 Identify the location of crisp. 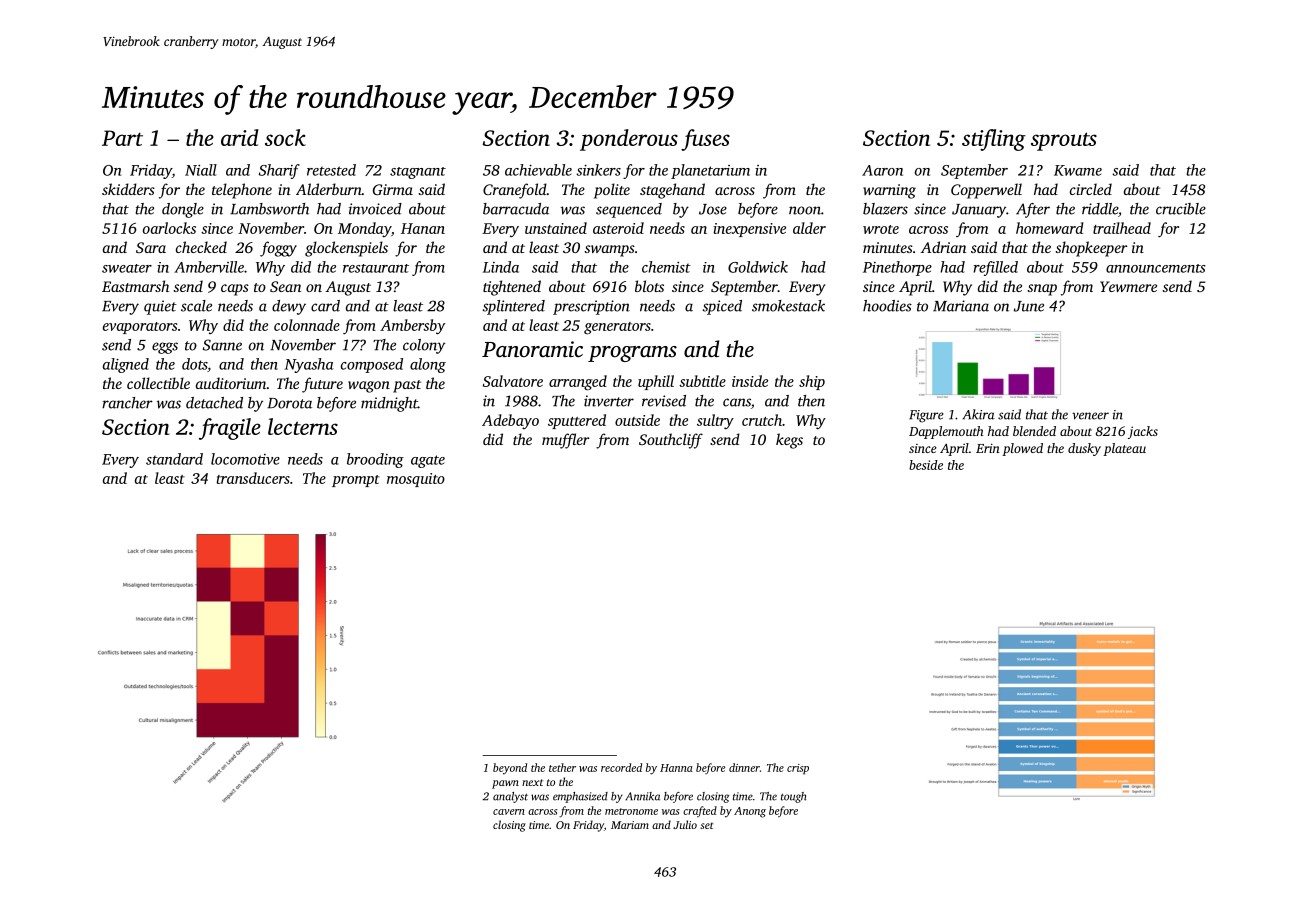
(798, 769).
